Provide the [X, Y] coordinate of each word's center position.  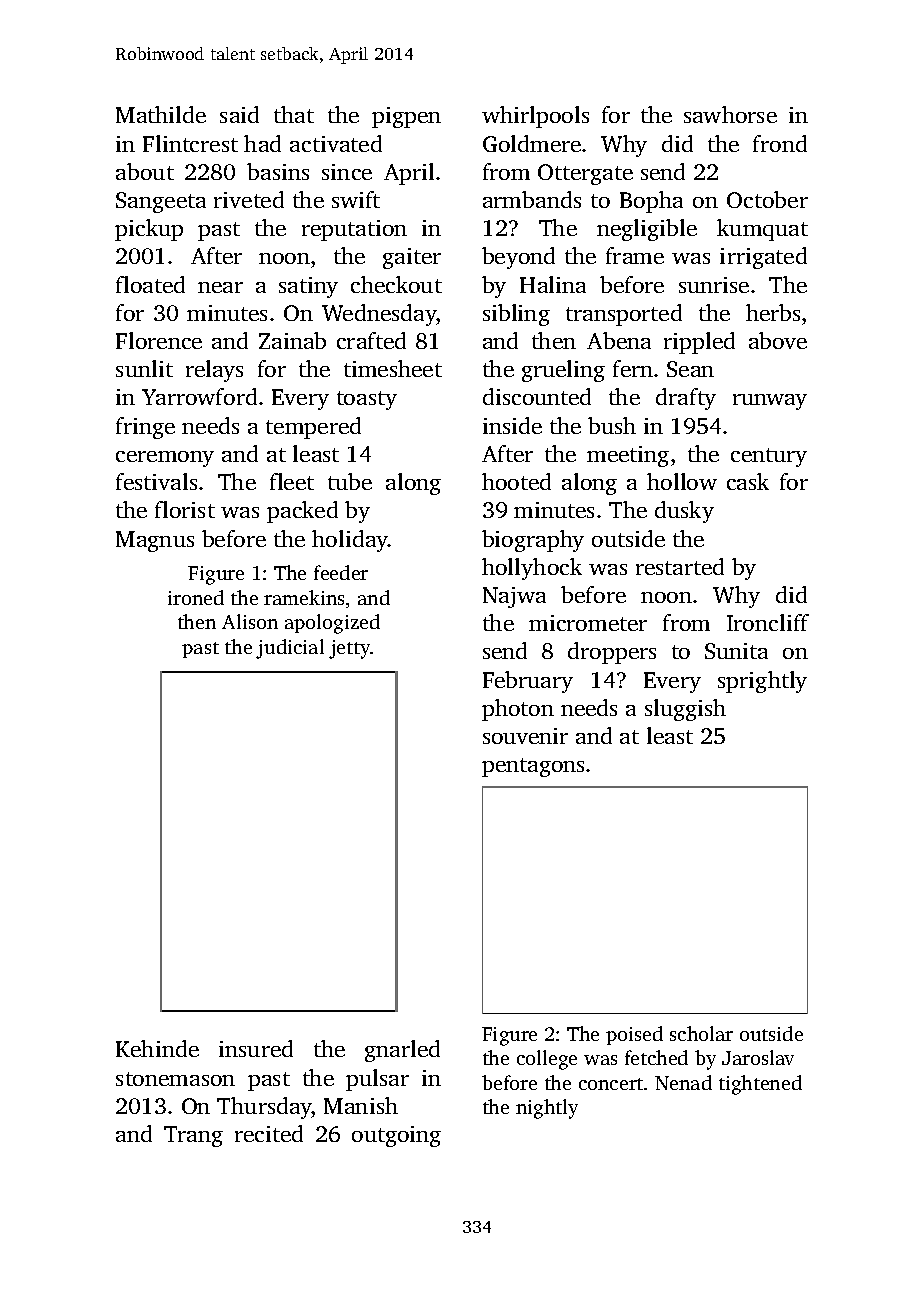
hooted [516, 481]
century [769, 457]
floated [150, 284]
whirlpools [535, 117]
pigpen [406, 117]
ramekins [304, 597]
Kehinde [157, 1048]
